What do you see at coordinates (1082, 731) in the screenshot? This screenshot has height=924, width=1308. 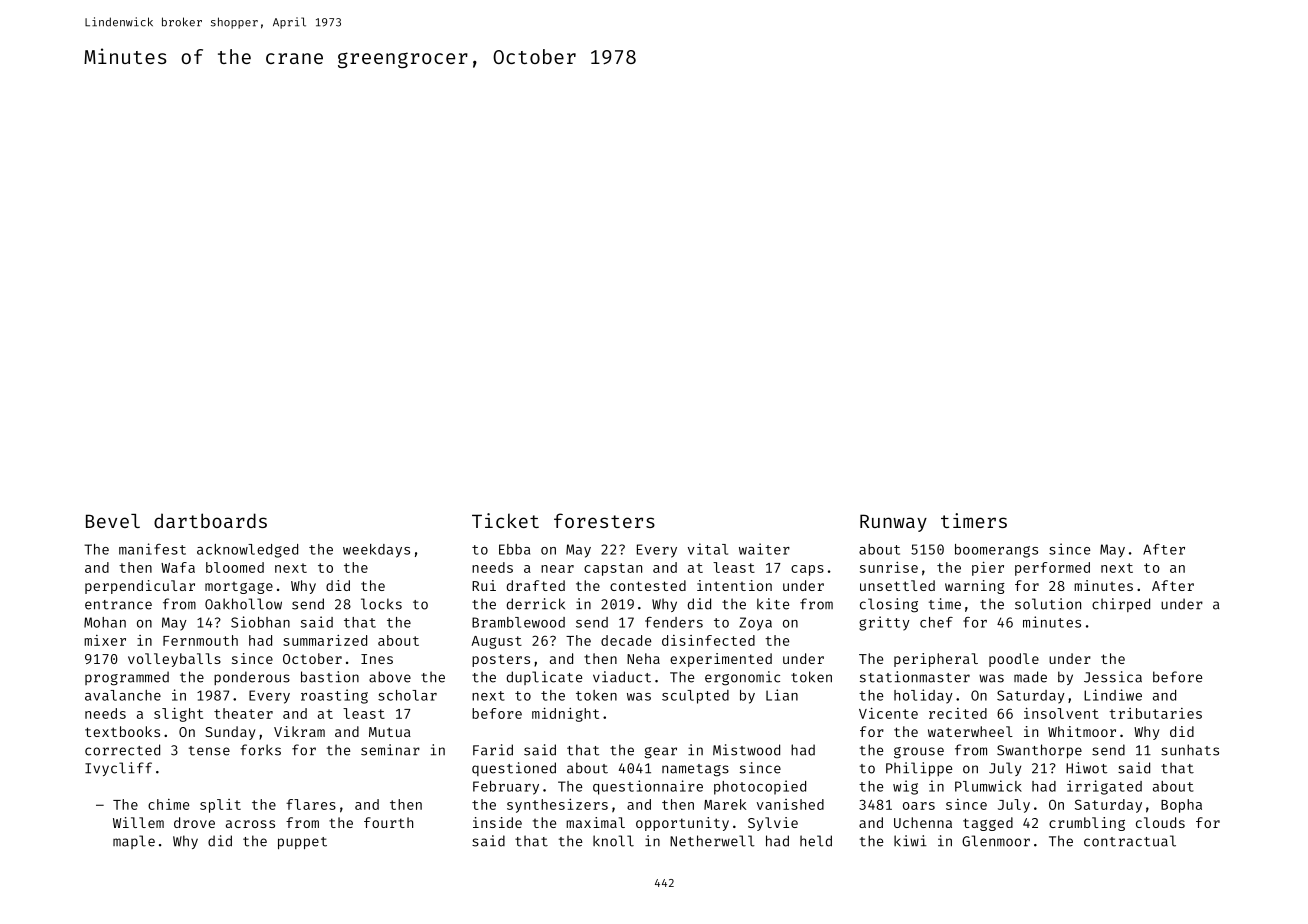 I see `Whitmoor` at bounding box center [1082, 731].
